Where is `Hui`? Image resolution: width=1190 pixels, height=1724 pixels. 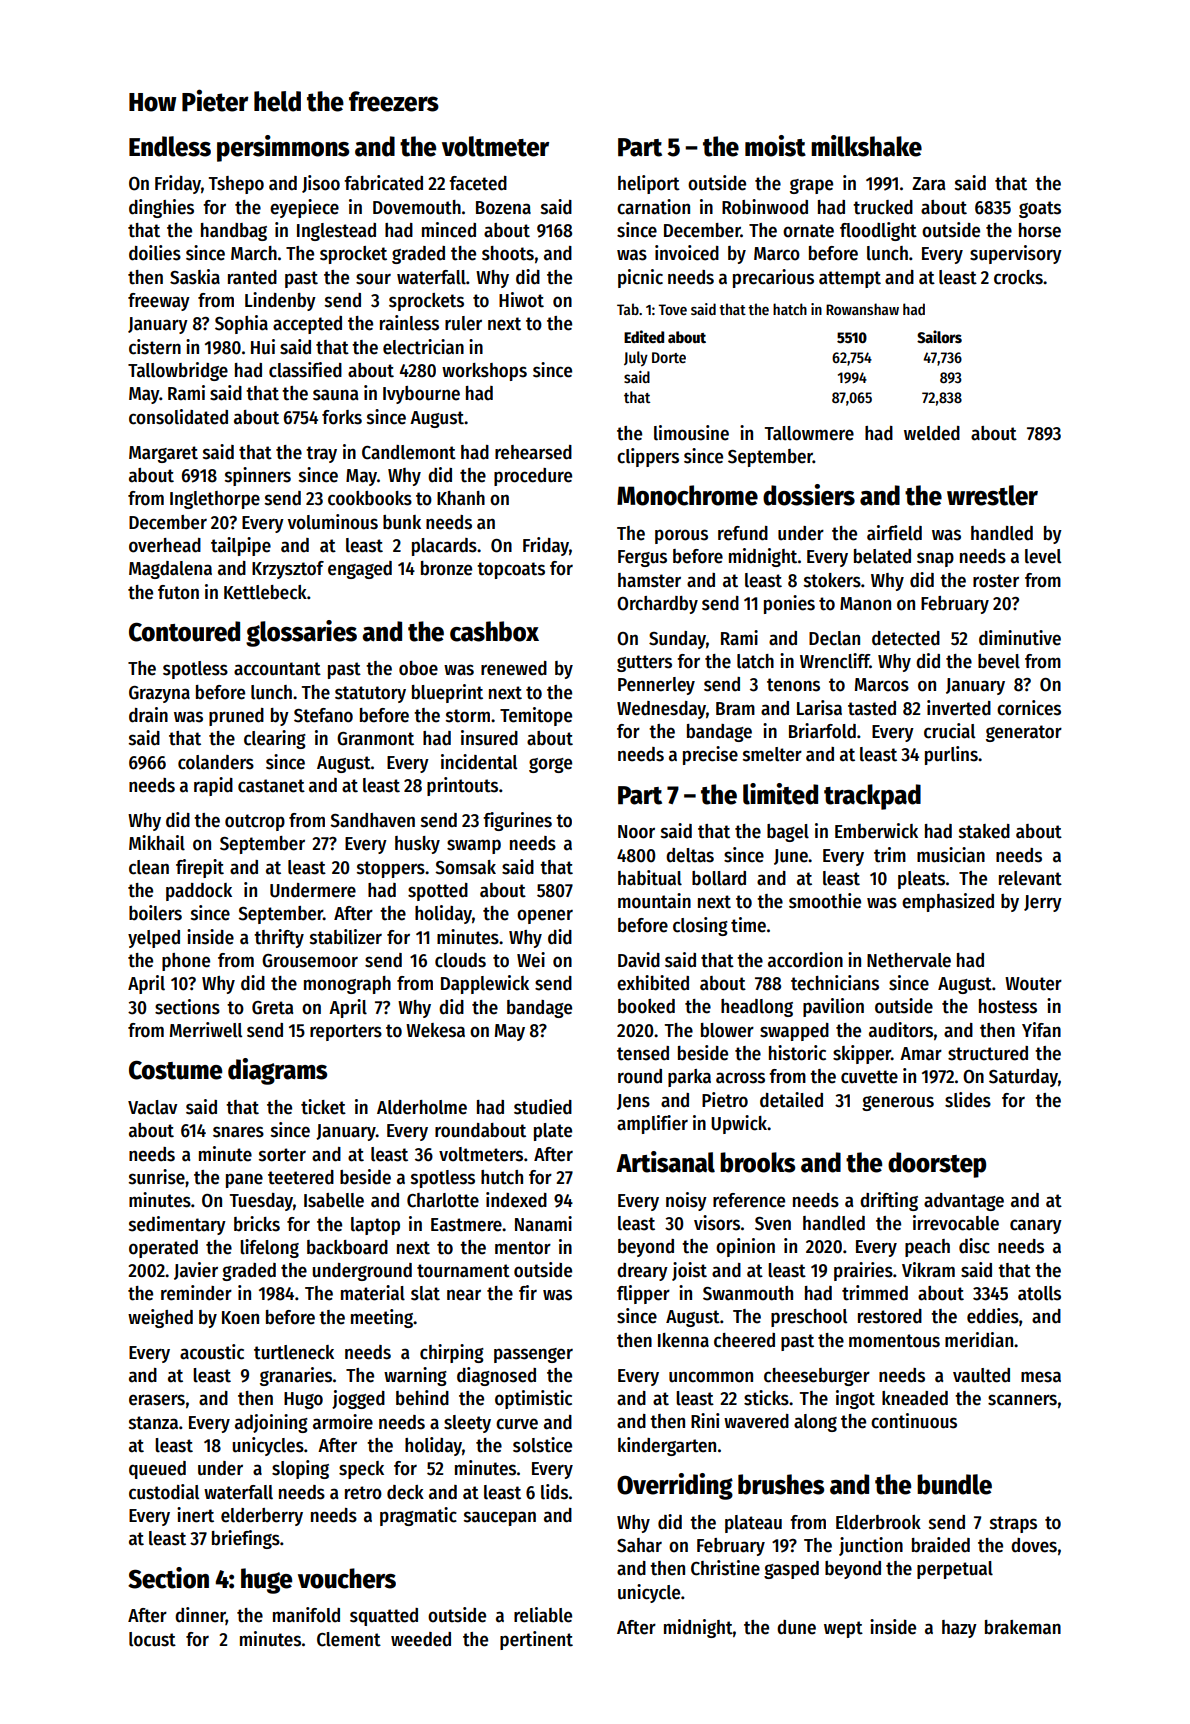 Hui is located at coordinates (263, 347).
